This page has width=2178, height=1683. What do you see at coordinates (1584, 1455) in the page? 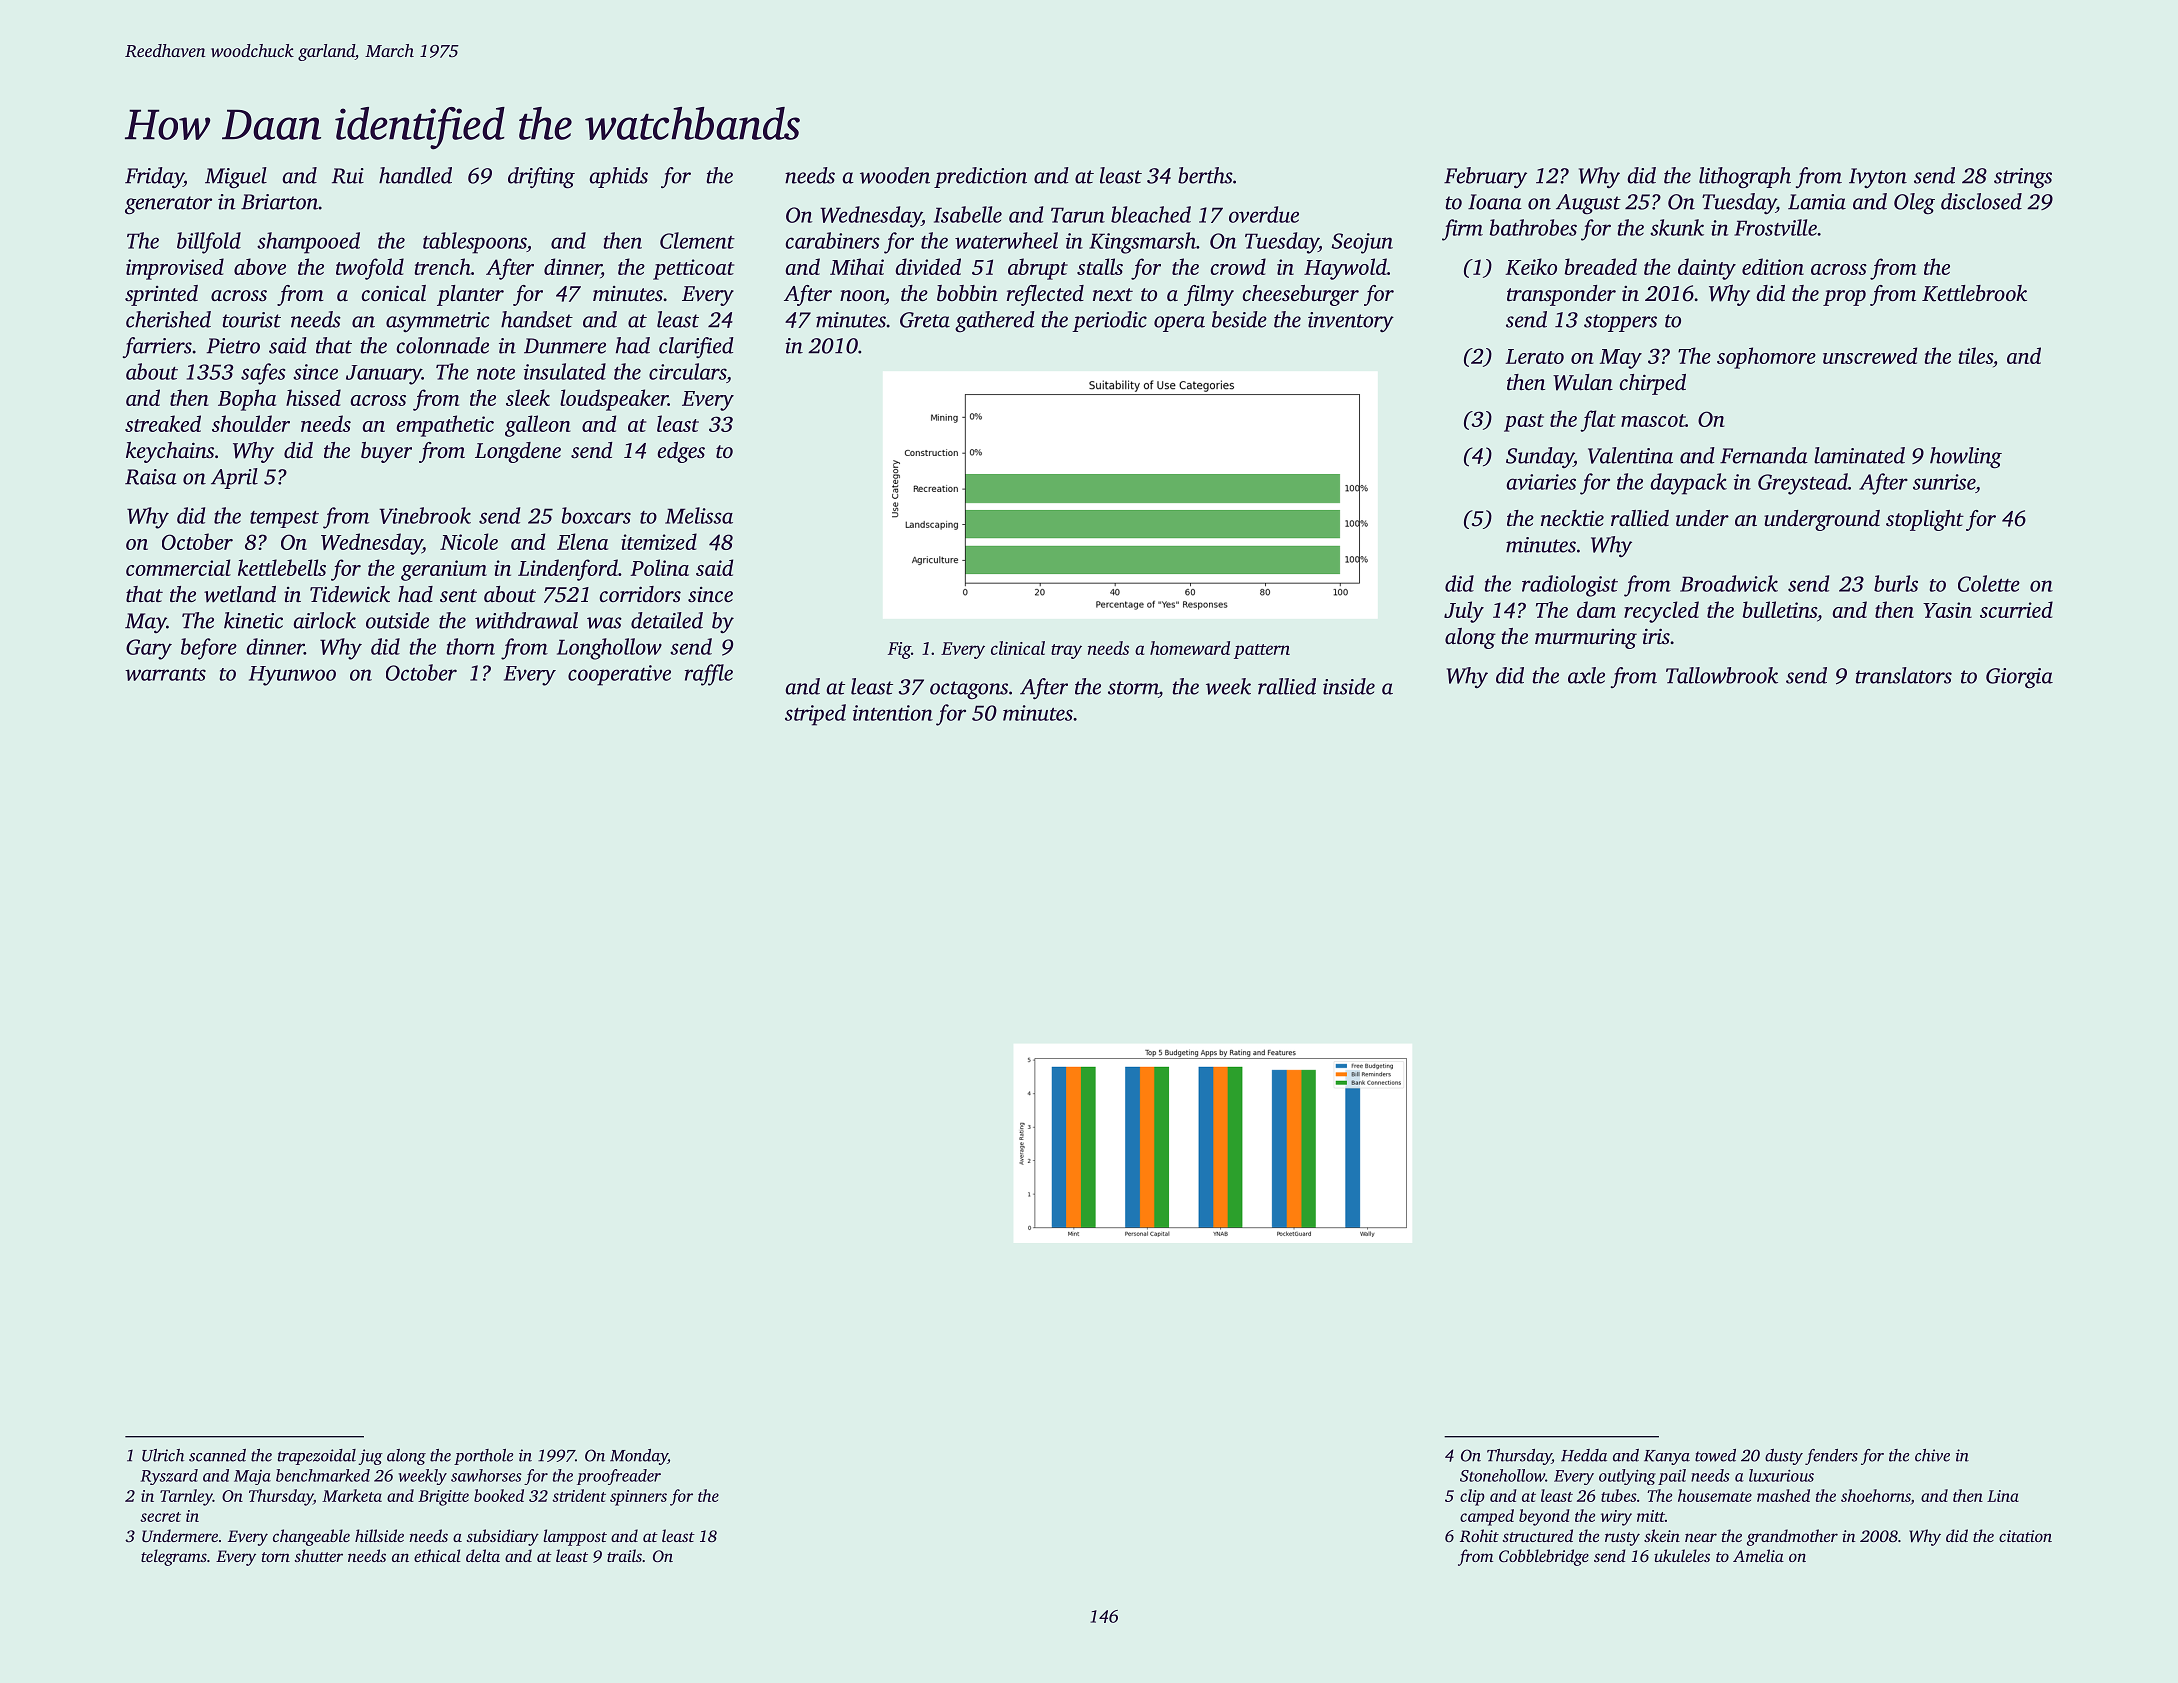
I see `Hedda` at bounding box center [1584, 1455].
